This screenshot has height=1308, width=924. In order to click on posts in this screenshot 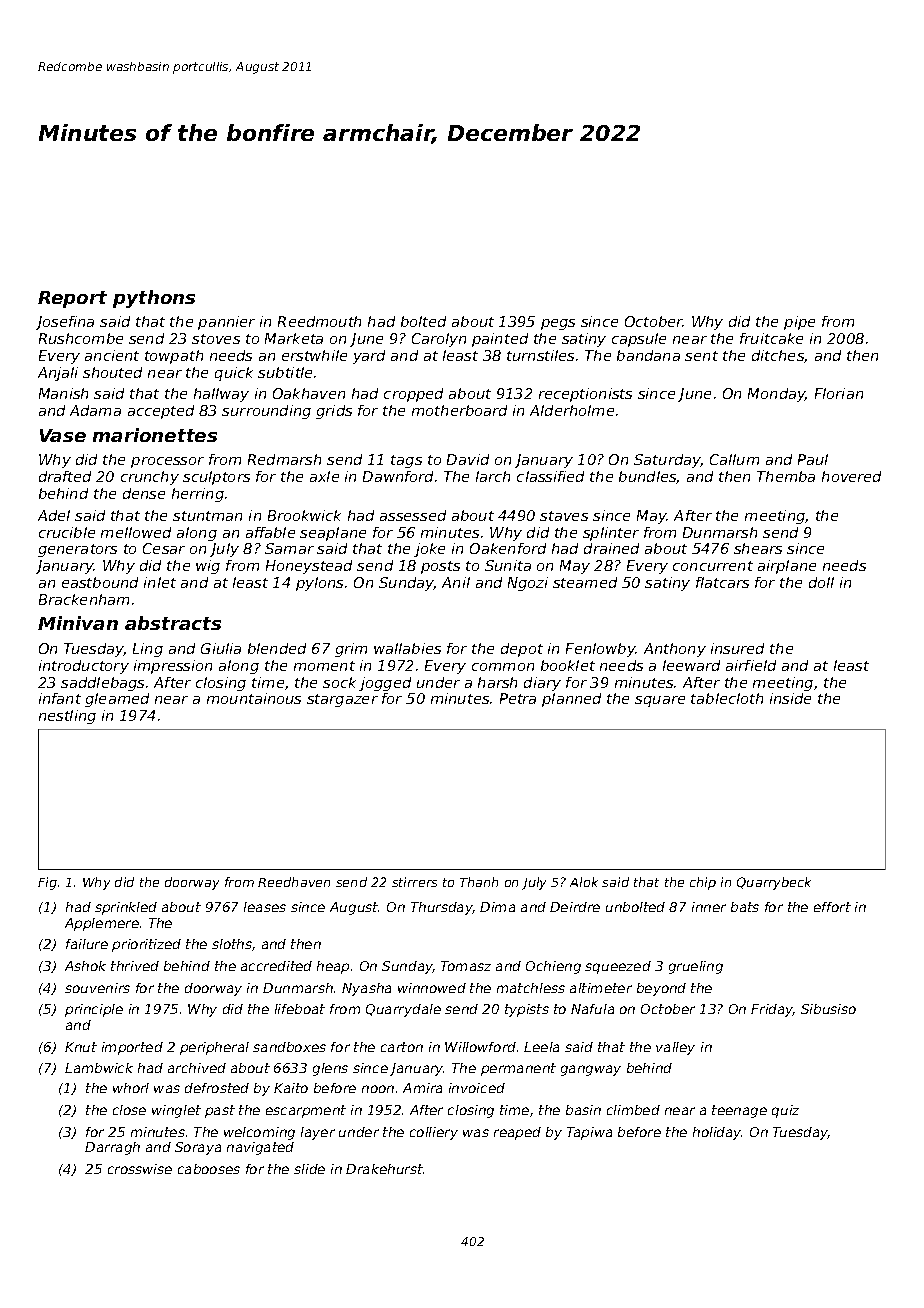, I will do `click(440, 567)`.
